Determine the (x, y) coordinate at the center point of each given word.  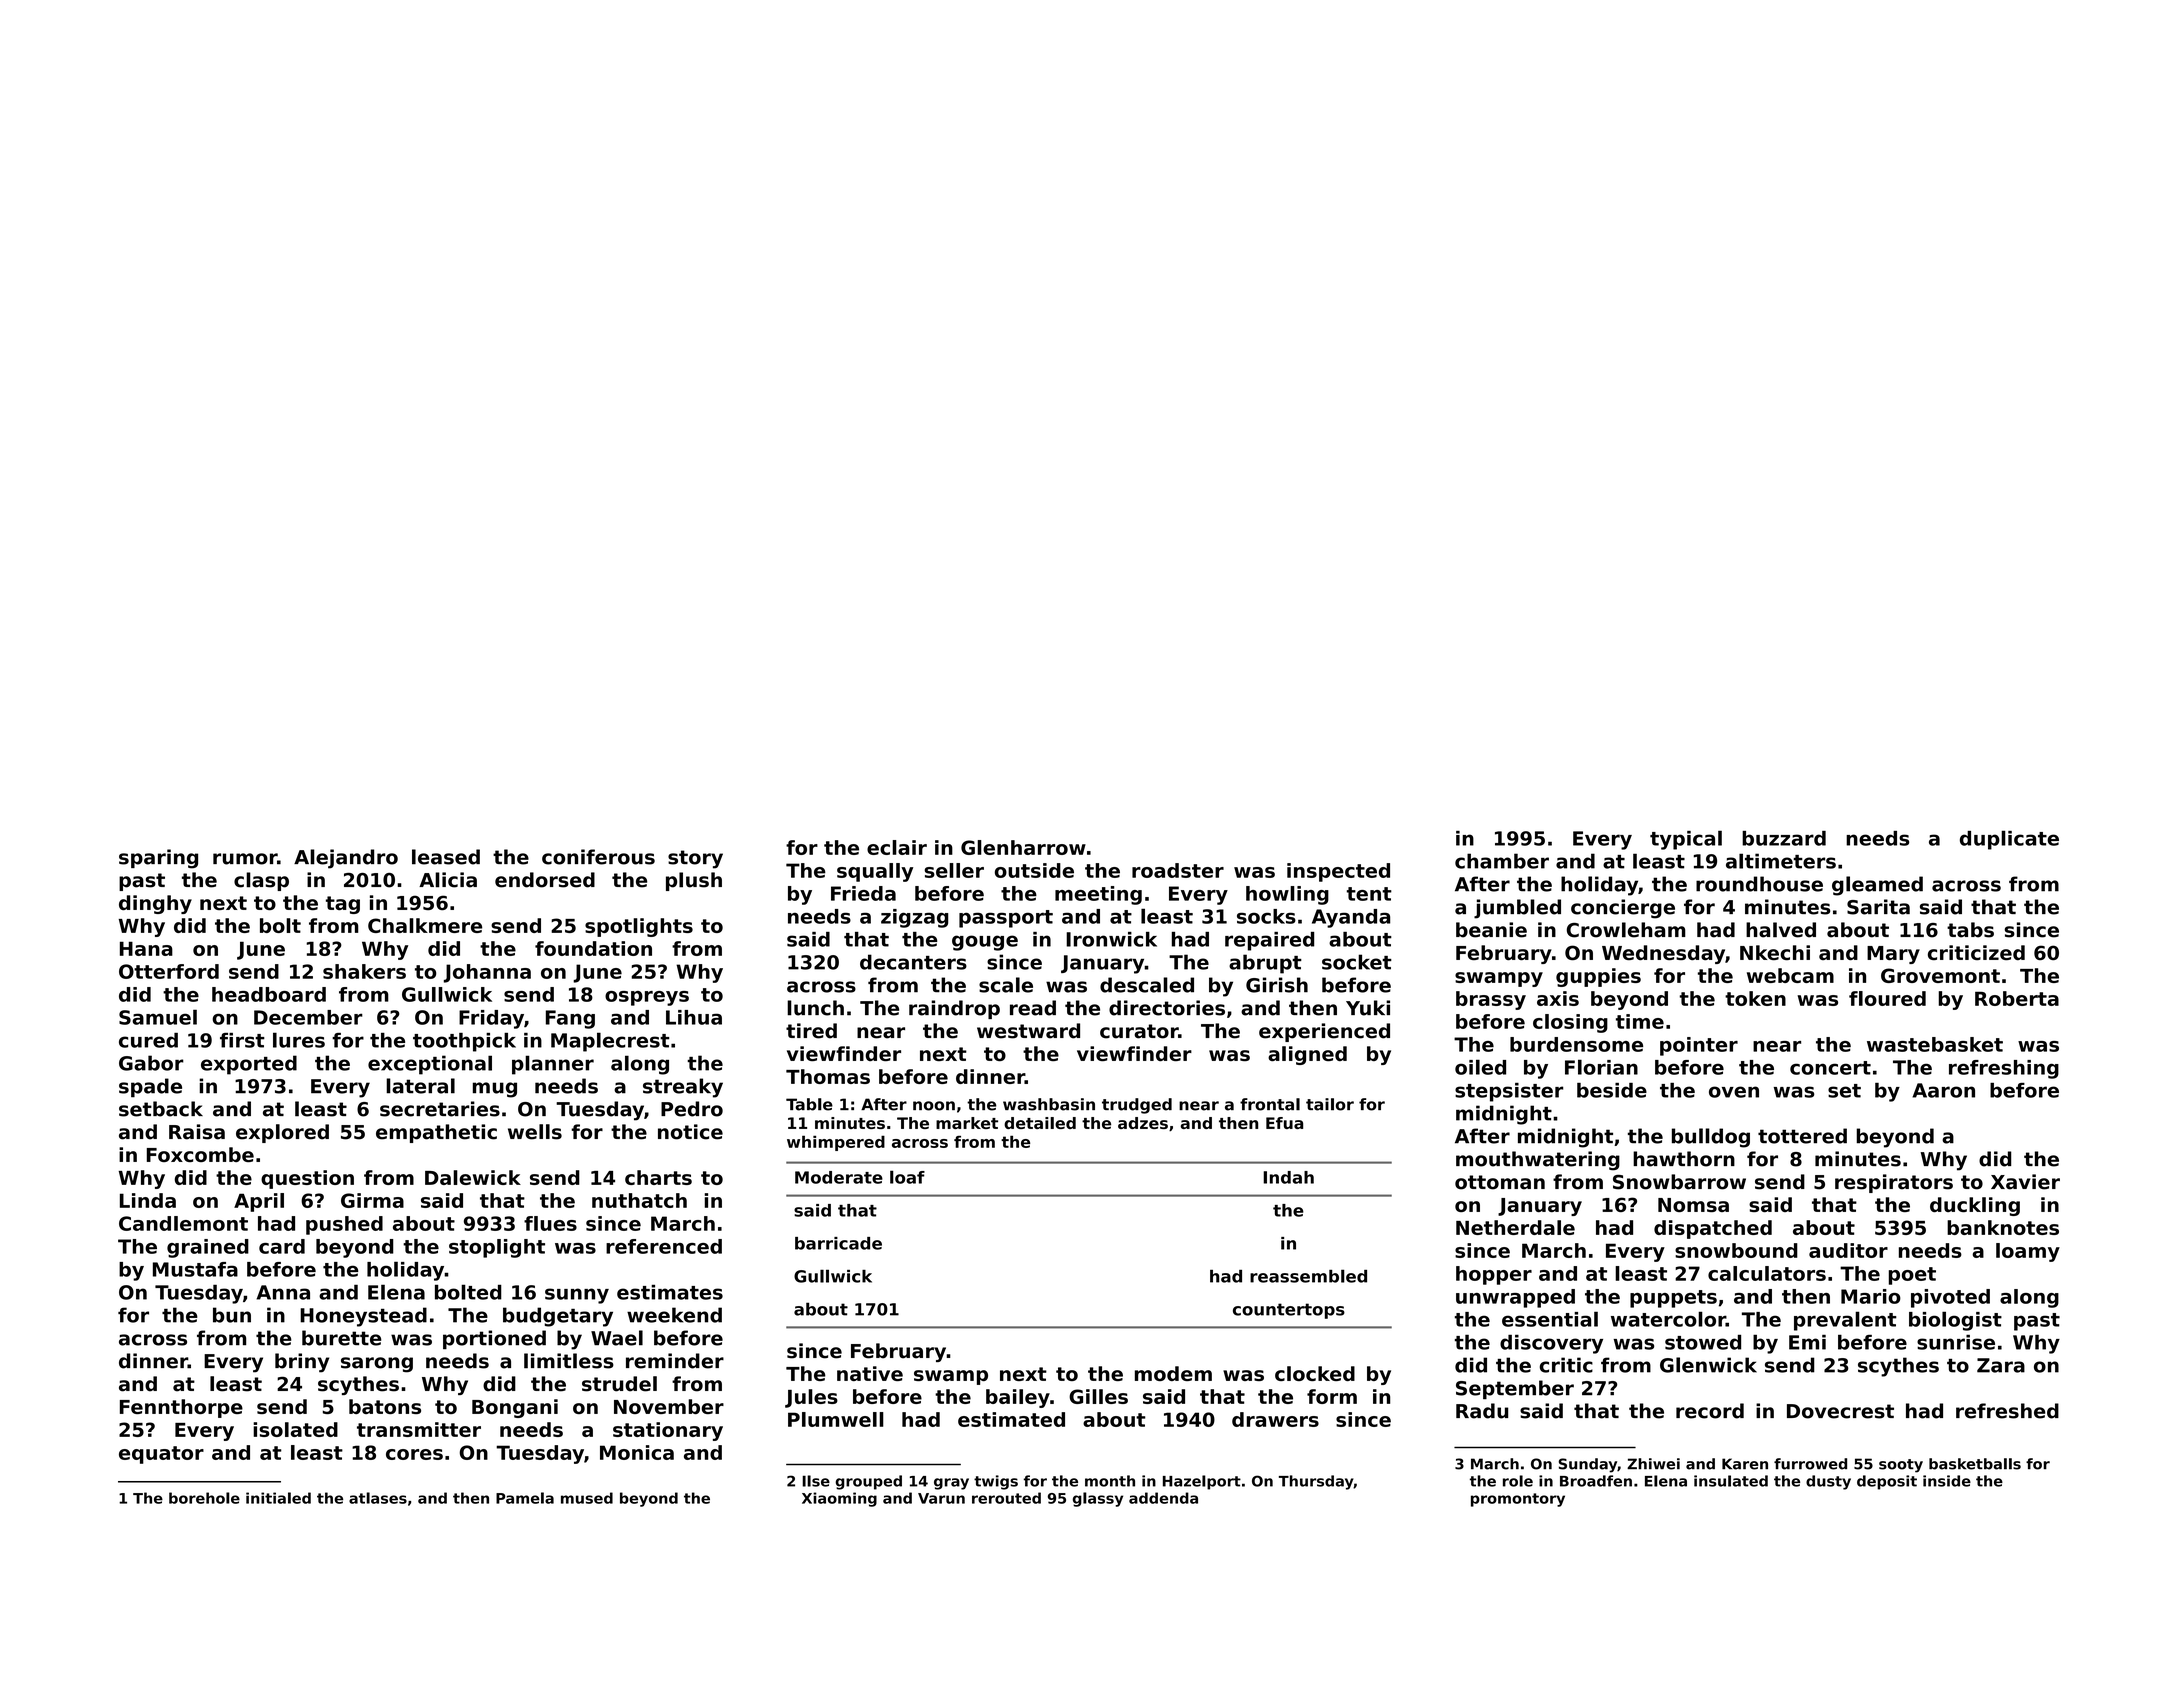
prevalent (1845, 1321)
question (307, 1179)
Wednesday (1663, 954)
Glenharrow (1023, 847)
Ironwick (1111, 939)
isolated (295, 1429)
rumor (245, 859)
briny (302, 1363)
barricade (838, 1243)
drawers (1275, 1419)
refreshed (2007, 1411)
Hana (146, 948)
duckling (1975, 1206)
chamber (1502, 861)
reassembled (1308, 1276)
